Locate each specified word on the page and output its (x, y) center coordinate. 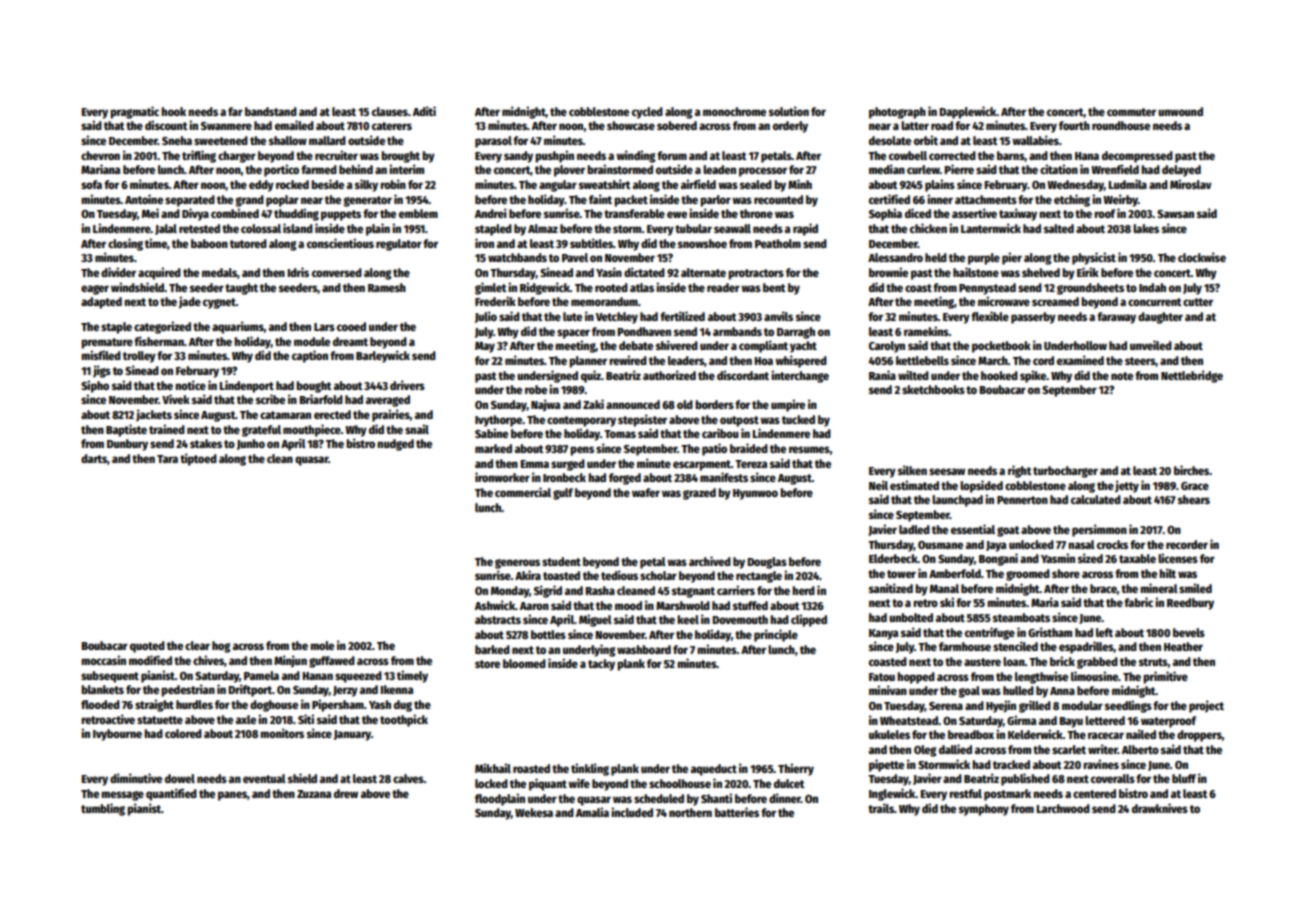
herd (803, 590)
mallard (327, 140)
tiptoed (198, 459)
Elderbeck (893, 558)
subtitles (591, 243)
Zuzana (314, 794)
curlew (923, 169)
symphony (984, 810)
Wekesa (534, 812)
